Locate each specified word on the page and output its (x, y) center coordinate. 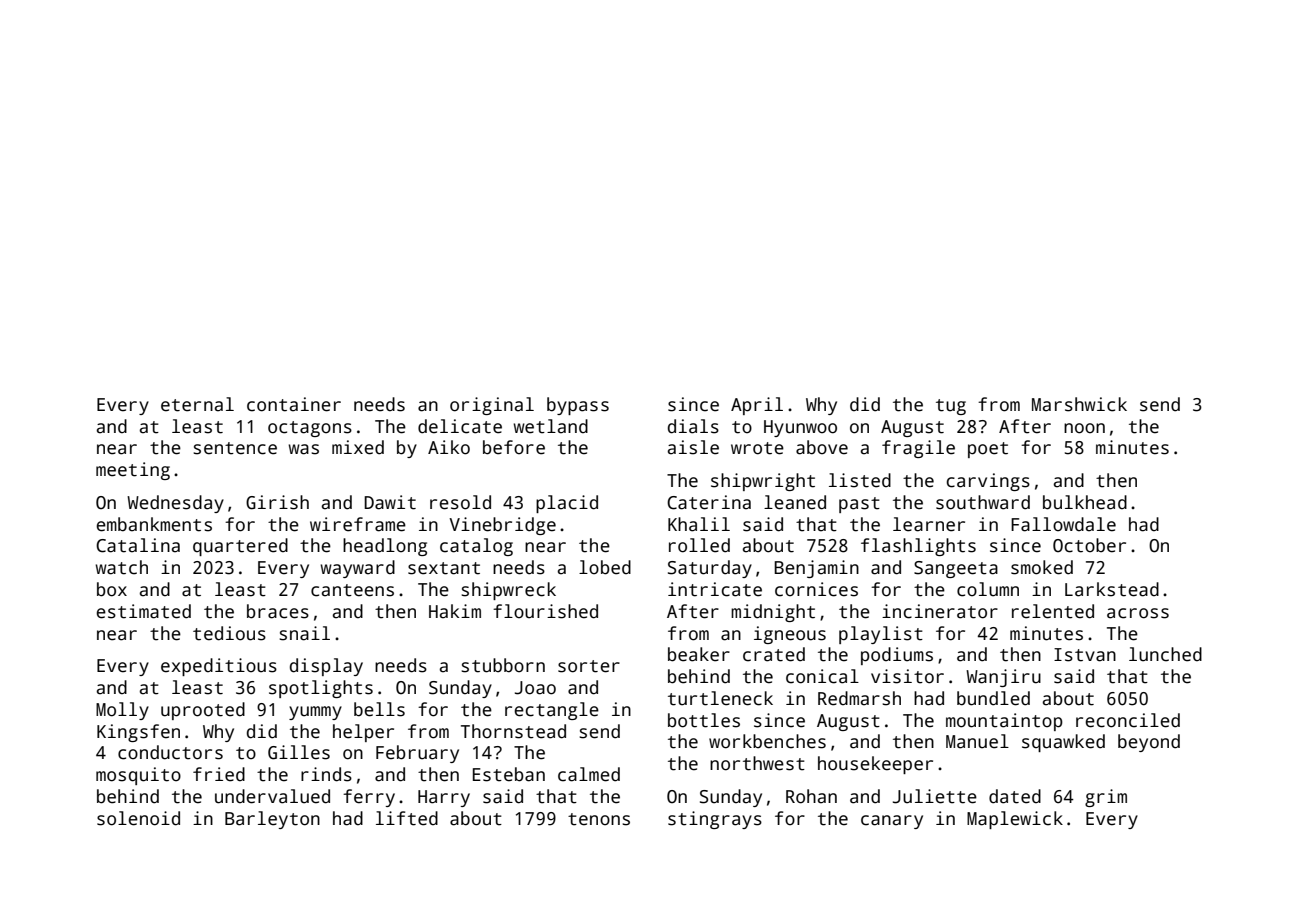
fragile (918, 449)
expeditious (219, 667)
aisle (693, 447)
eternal (197, 404)
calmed (589, 774)
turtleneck (720, 698)
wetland (550, 426)
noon (1084, 428)
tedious (229, 633)
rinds (326, 774)
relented (1053, 611)
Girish (277, 502)
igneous (790, 635)
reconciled (1128, 720)
